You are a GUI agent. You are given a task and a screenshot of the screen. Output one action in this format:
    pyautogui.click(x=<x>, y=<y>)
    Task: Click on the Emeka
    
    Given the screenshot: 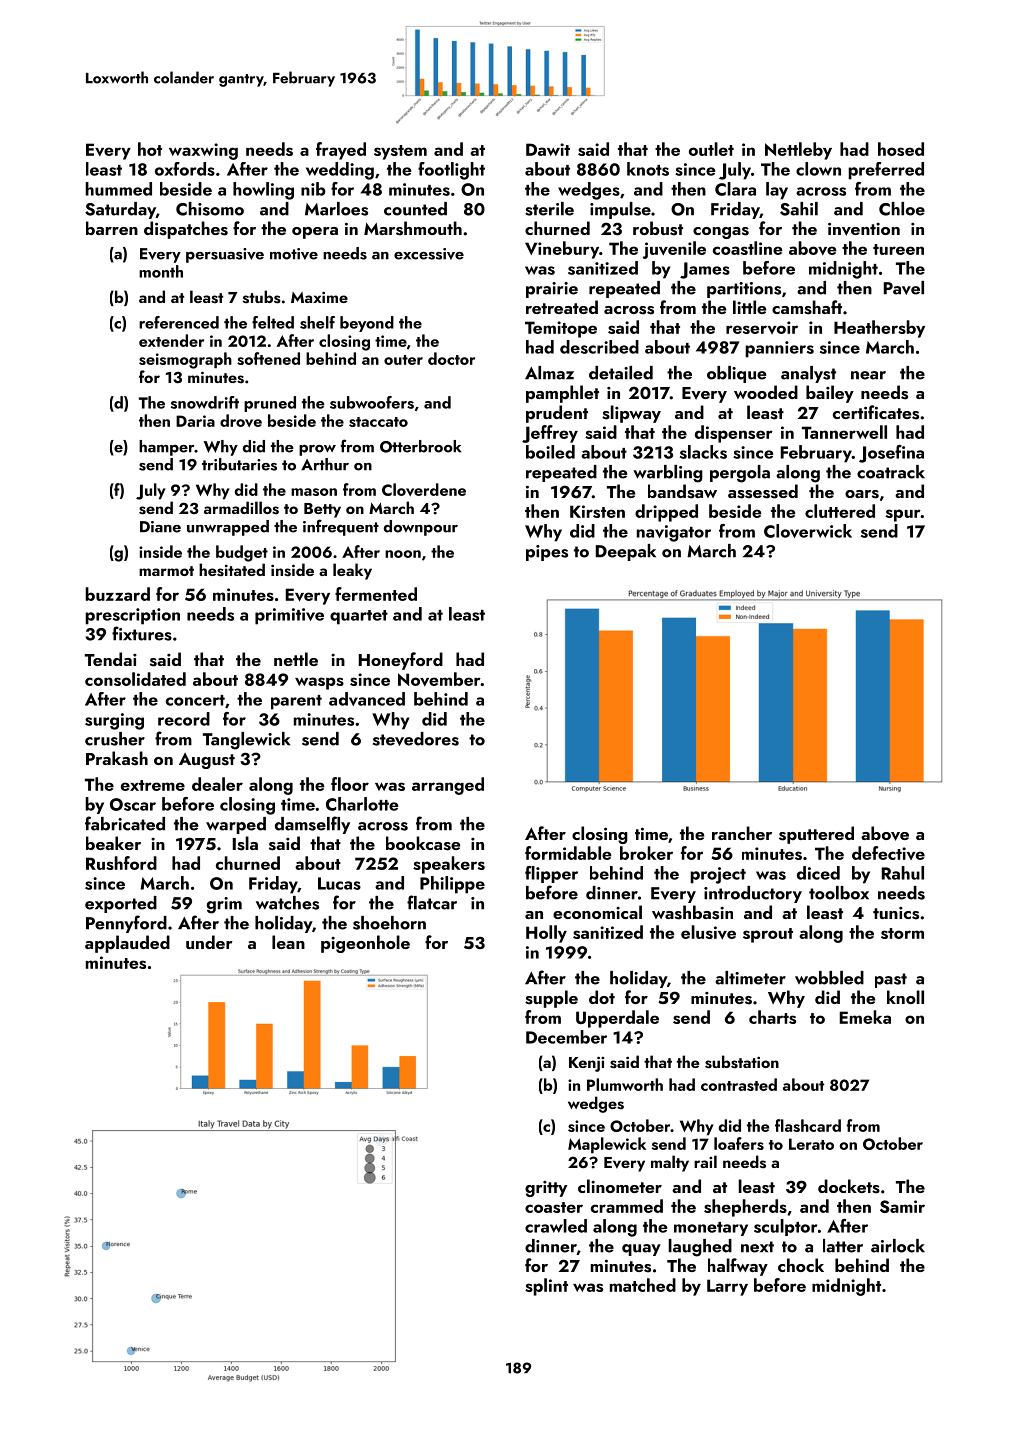 What is the action you would take?
    pyautogui.click(x=865, y=1017)
